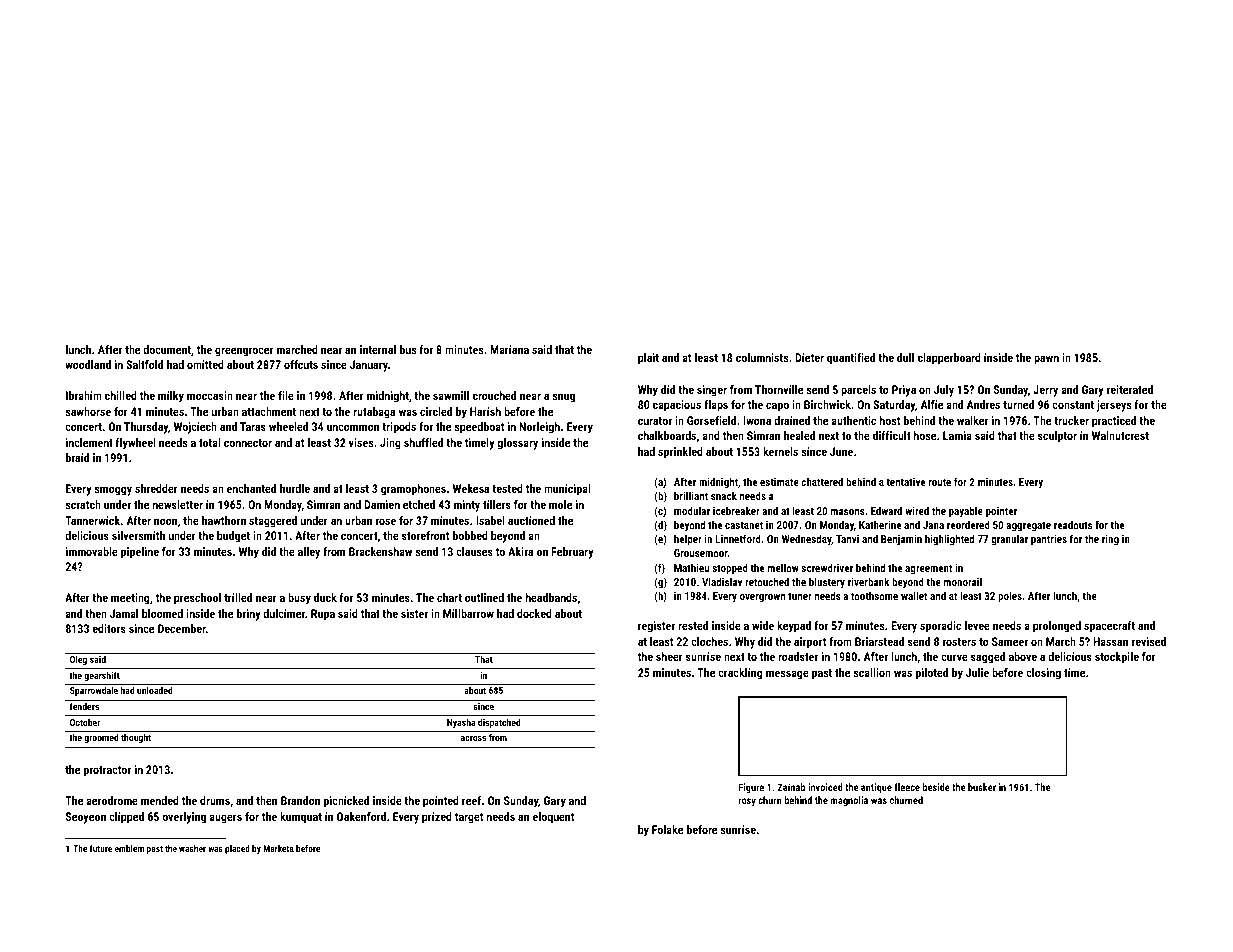  I want to click on eloquent, so click(553, 818).
